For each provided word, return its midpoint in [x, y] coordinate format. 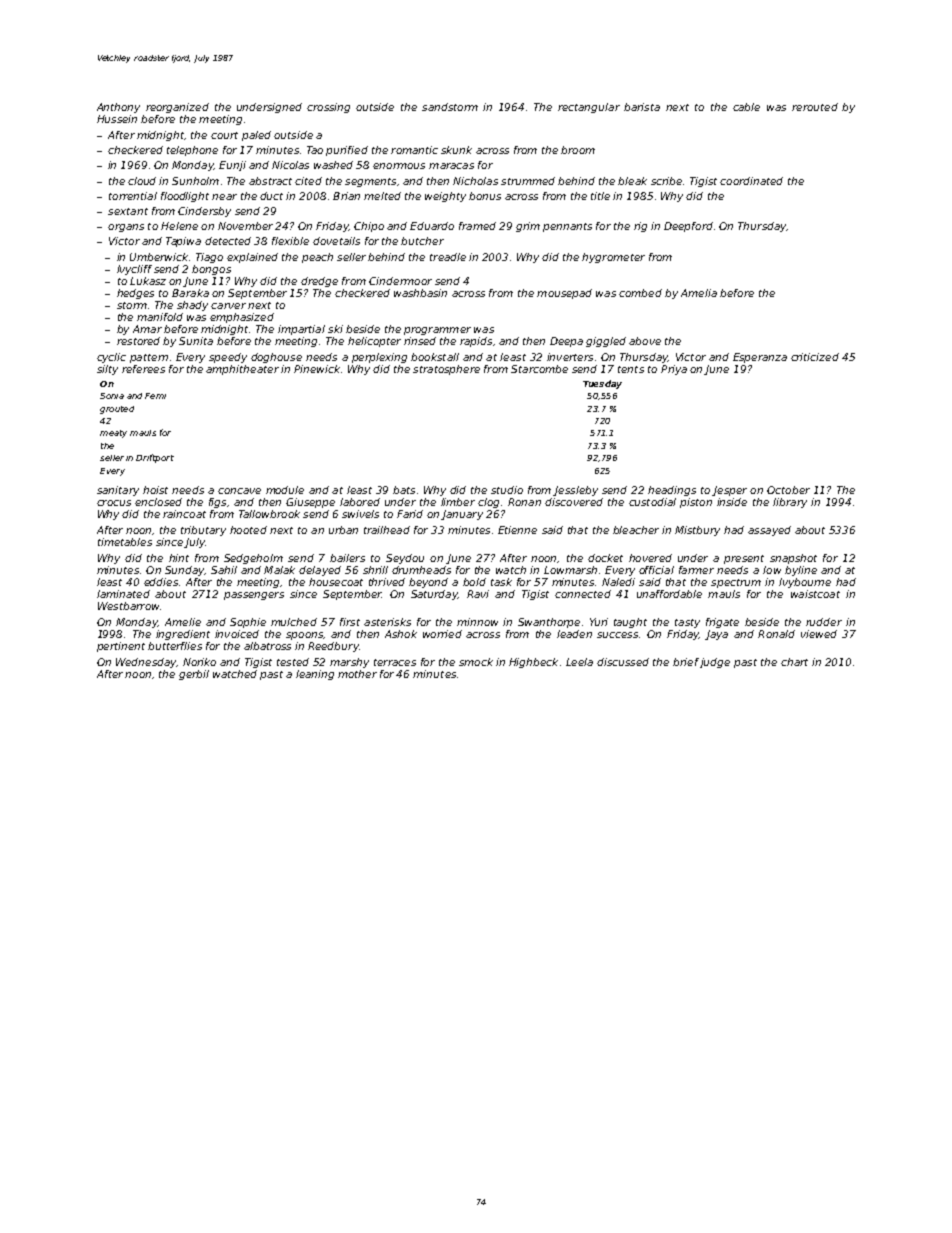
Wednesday [146, 663]
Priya [674, 370]
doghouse [276, 358]
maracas [451, 166]
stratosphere [446, 370]
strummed [528, 181]
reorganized [177, 108]
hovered [650, 558]
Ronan [524, 502]
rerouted [815, 107]
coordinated [751, 181]
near [224, 197]
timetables [125, 542]
